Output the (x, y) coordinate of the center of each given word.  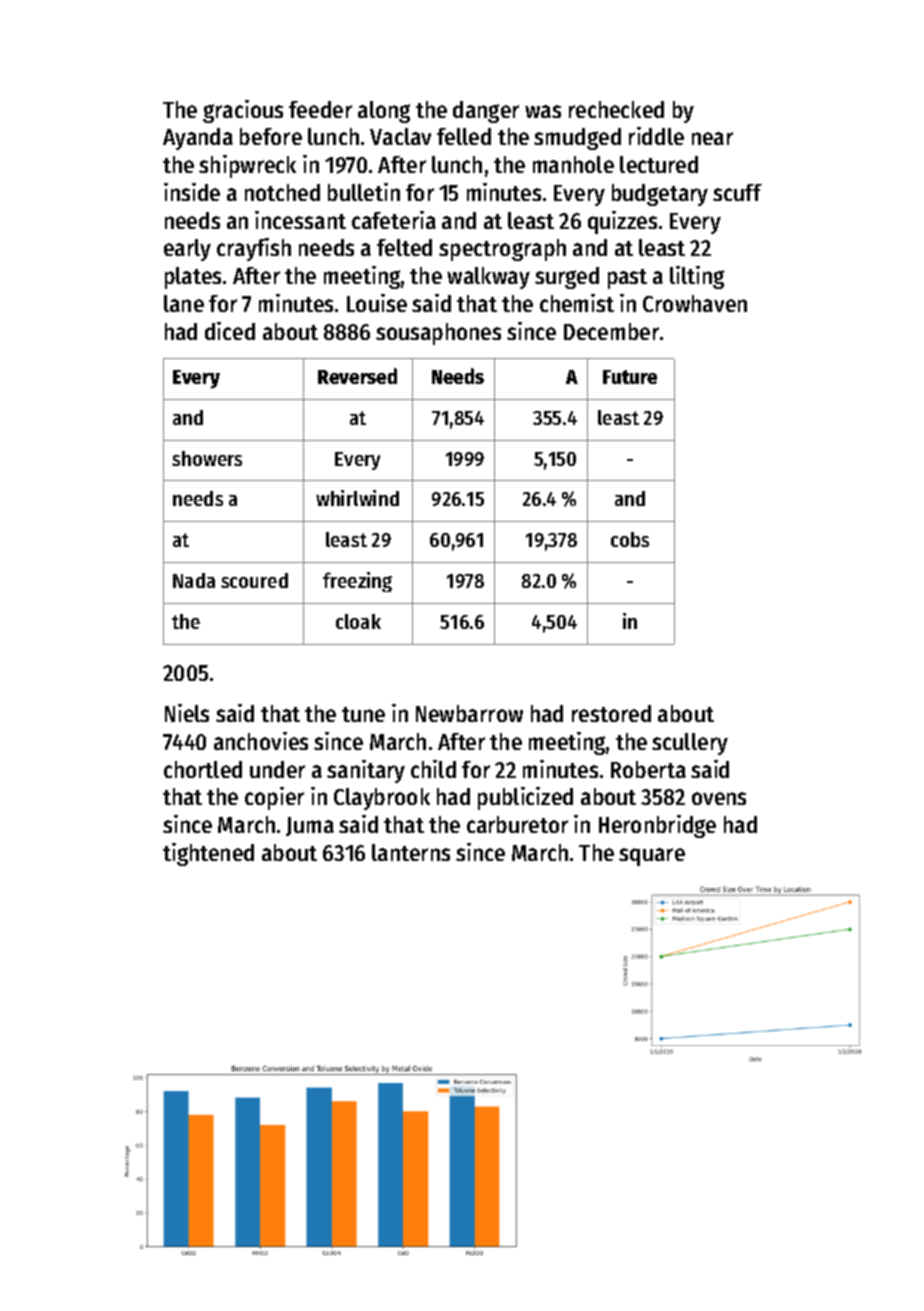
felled (464, 136)
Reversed (357, 376)
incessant (300, 220)
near (712, 138)
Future (630, 377)
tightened (208, 854)
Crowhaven (695, 303)
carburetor (517, 824)
